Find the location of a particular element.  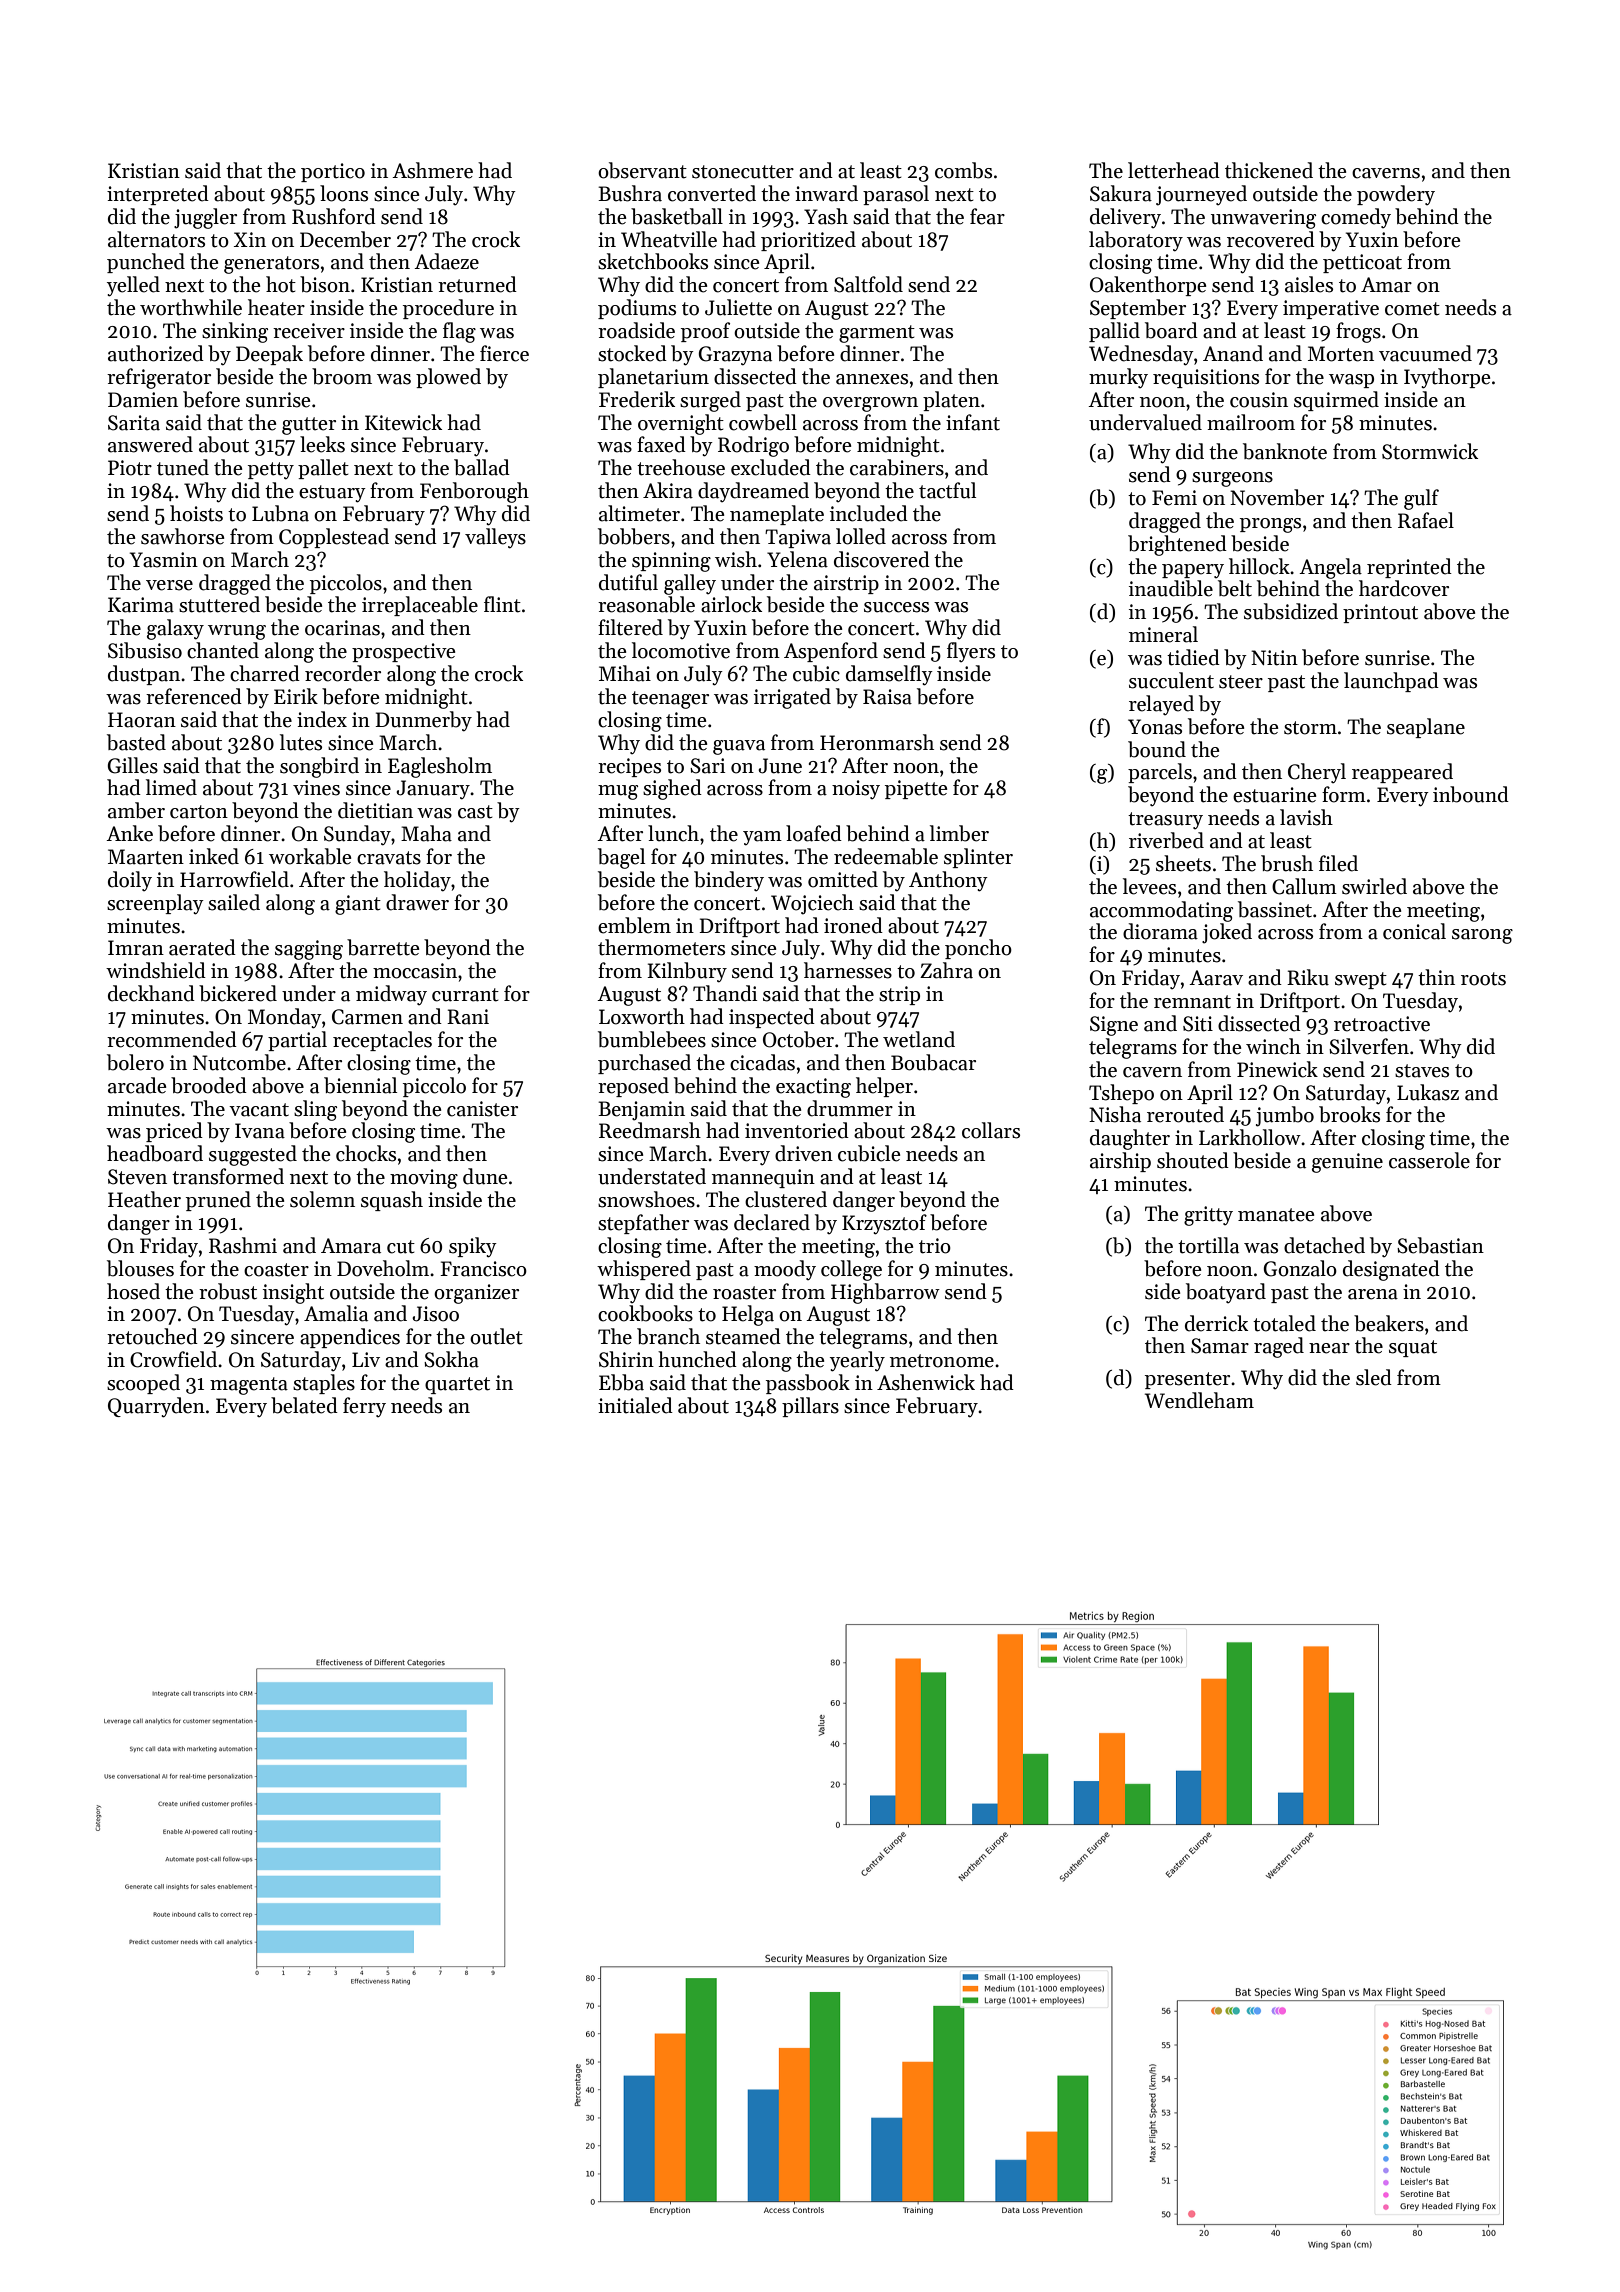

amber is located at coordinates (136, 810).
